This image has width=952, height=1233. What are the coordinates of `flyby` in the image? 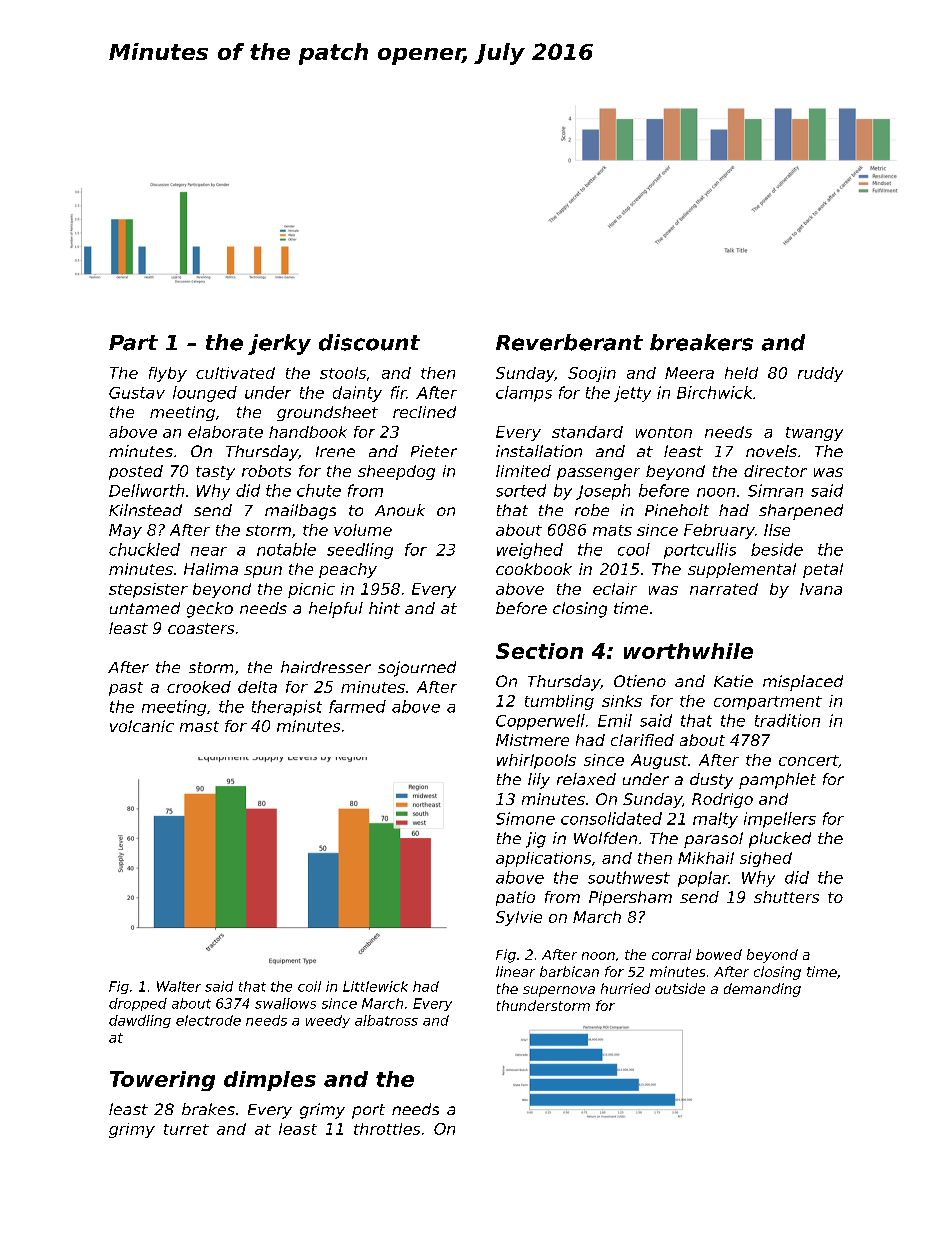 It's located at (168, 374).
